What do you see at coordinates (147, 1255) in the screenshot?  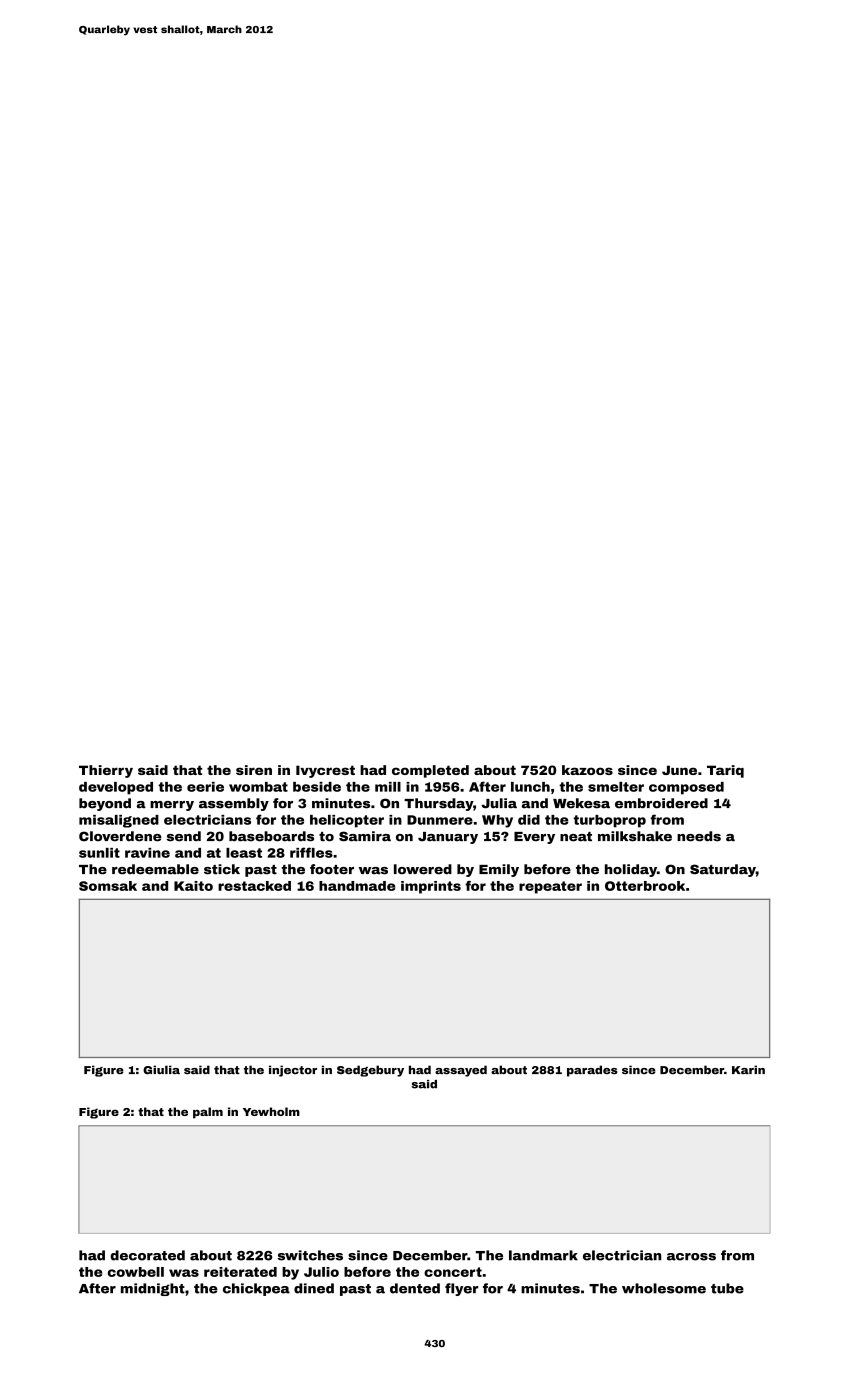 I see `decorated` at bounding box center [147, 1255].
